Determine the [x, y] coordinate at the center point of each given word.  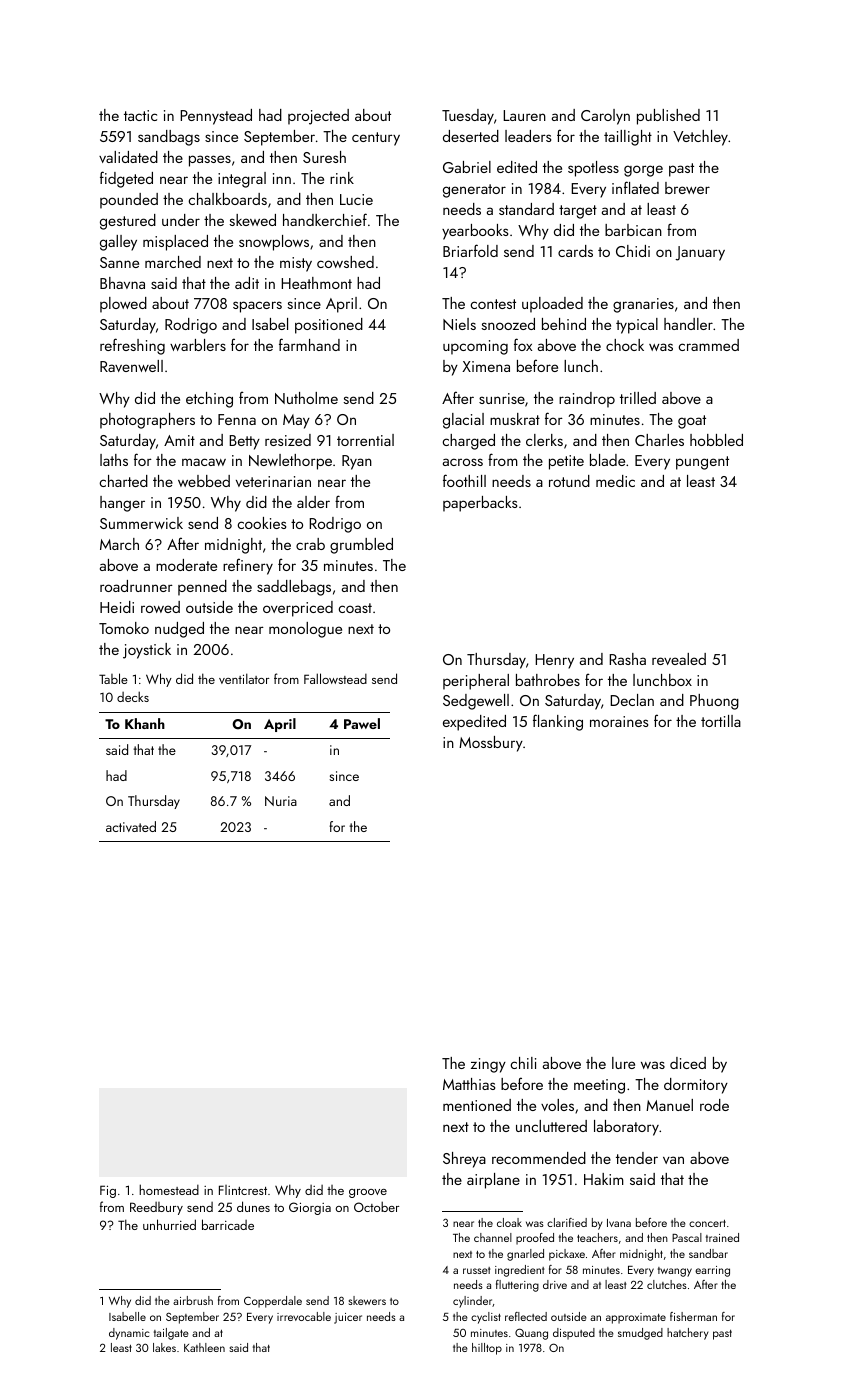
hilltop [487, 1349]
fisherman [693, 1316]
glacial [463, 421]
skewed [252, 220]
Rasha [627, 659]
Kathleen [204, 1347]
